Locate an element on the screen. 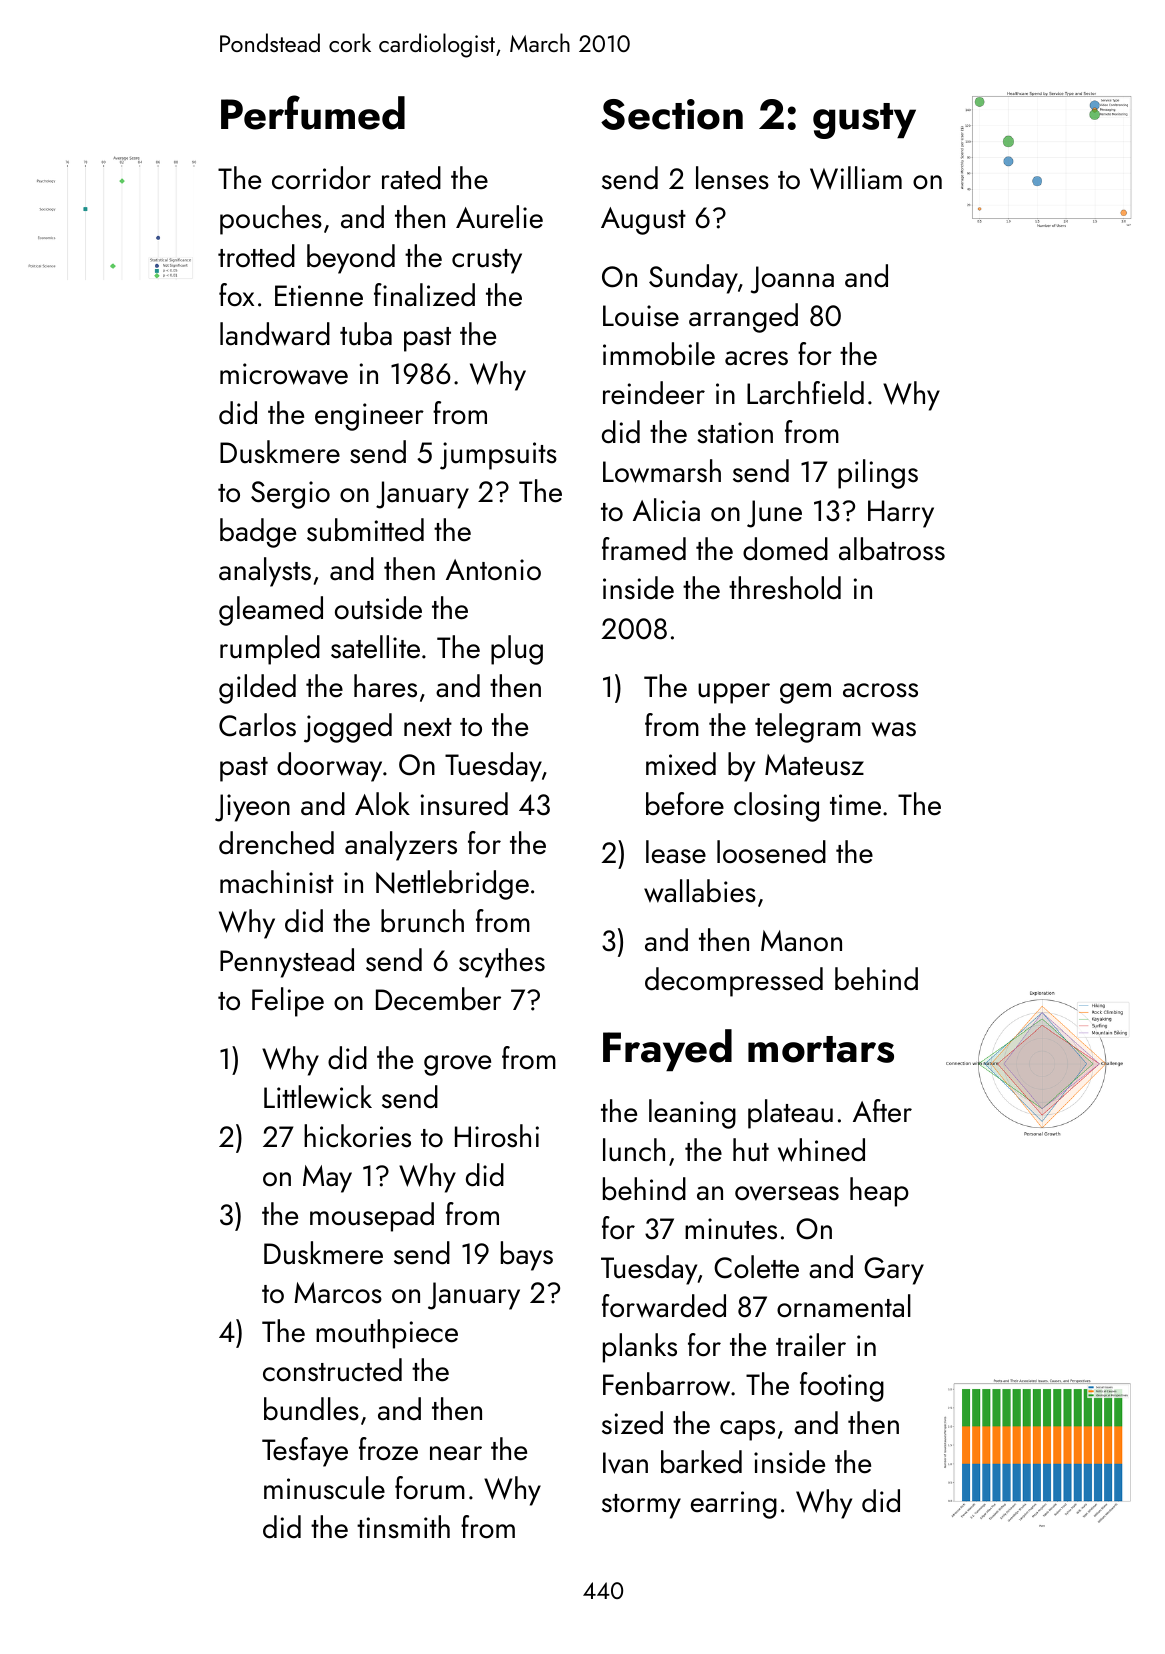 The width and height of the screenshot is (1165, 1654). gusty is located at coordinates (864, 121).
